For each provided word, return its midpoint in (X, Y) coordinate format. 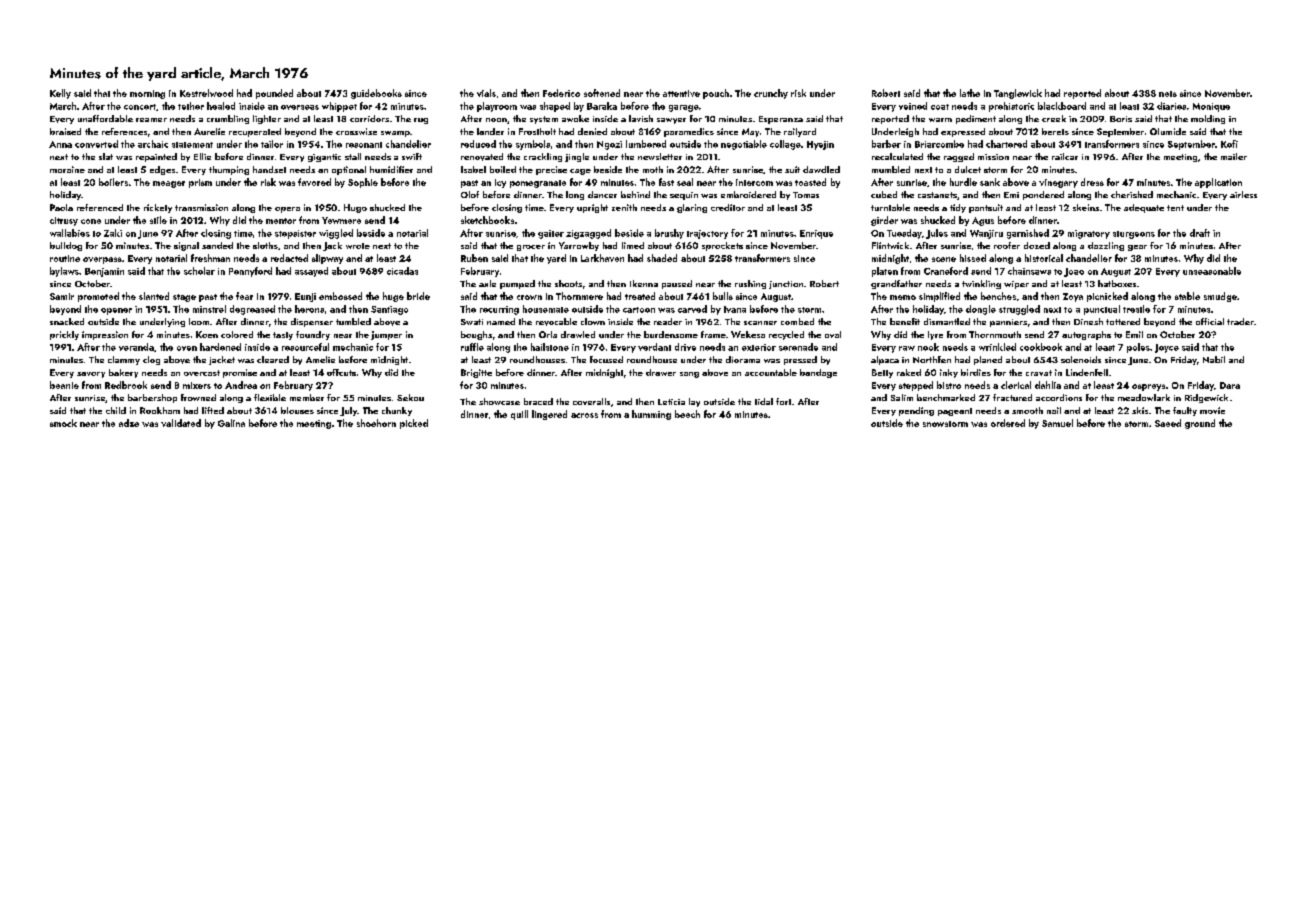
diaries (1171, 106)
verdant (654, 347)
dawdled (821, 169)
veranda (136, 347)
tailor (272, 144)
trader (1240, 321)
